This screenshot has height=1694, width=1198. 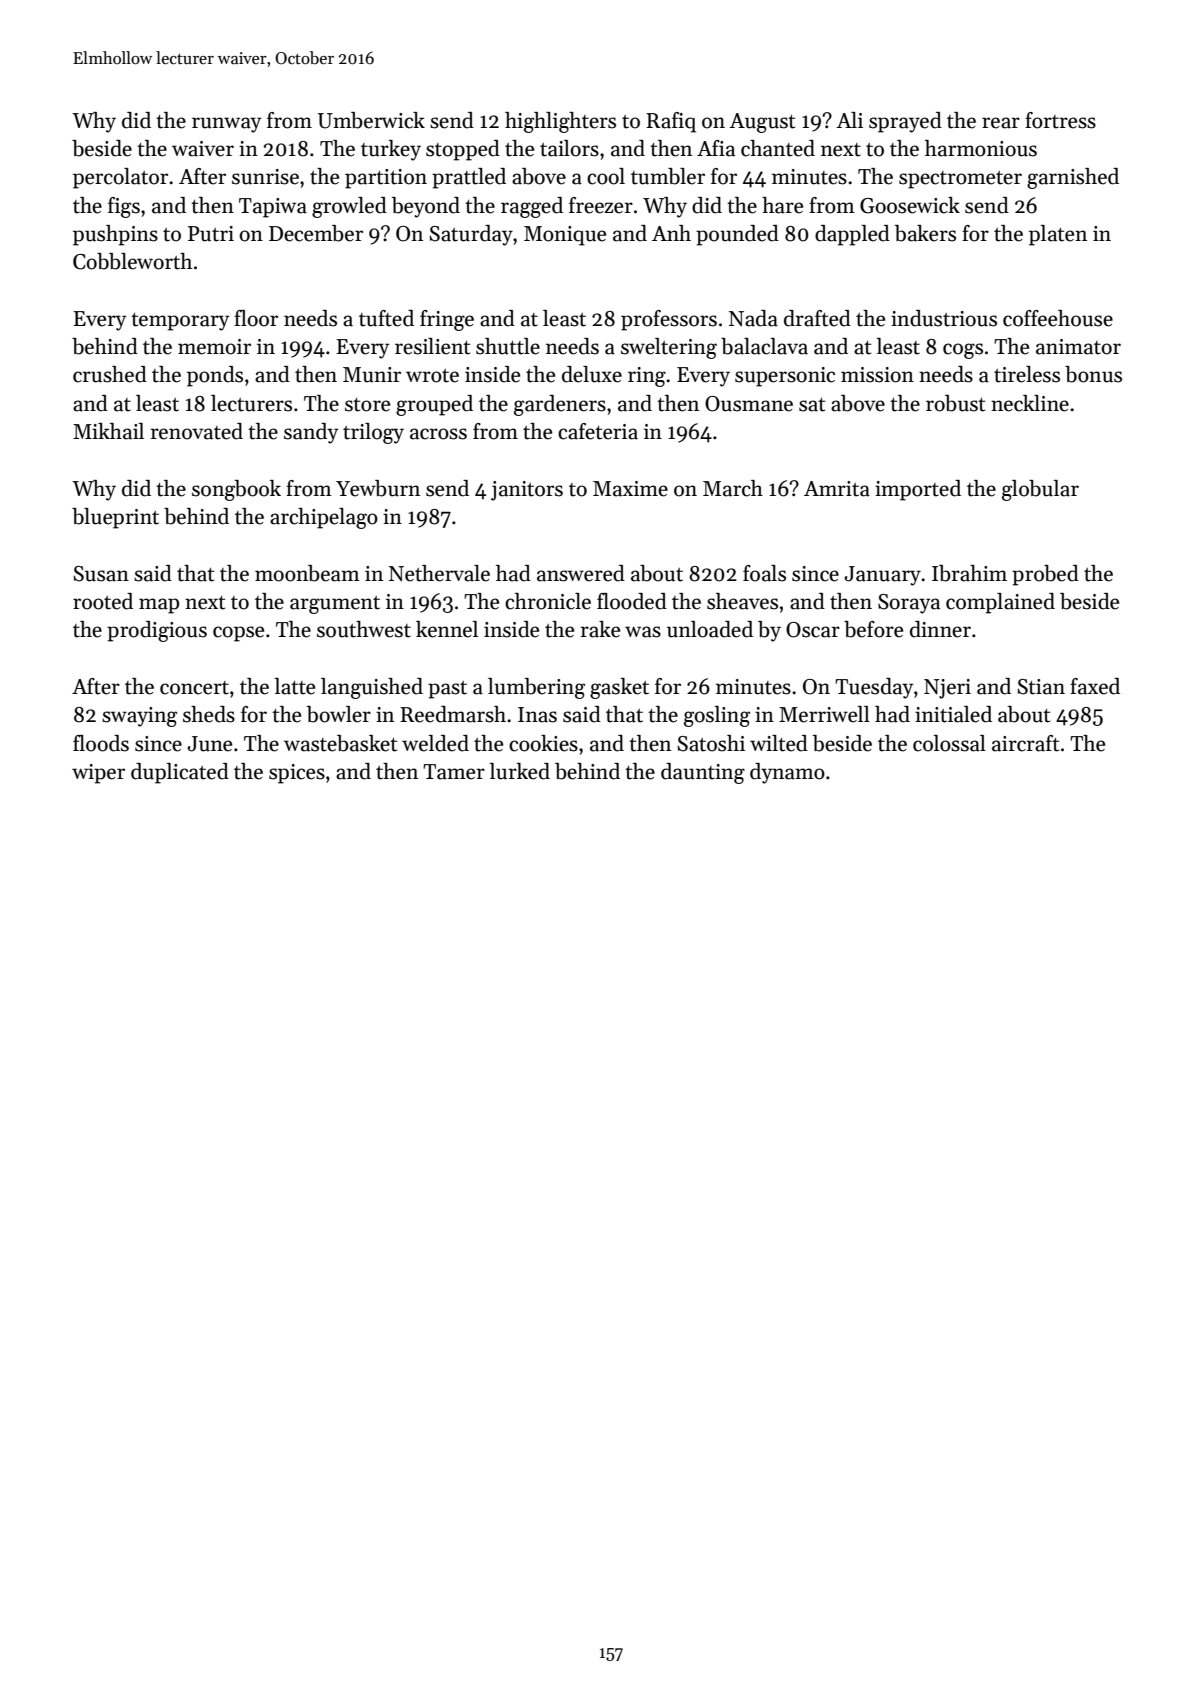 I want to click on tumbler, so click(x=668, y=176).
